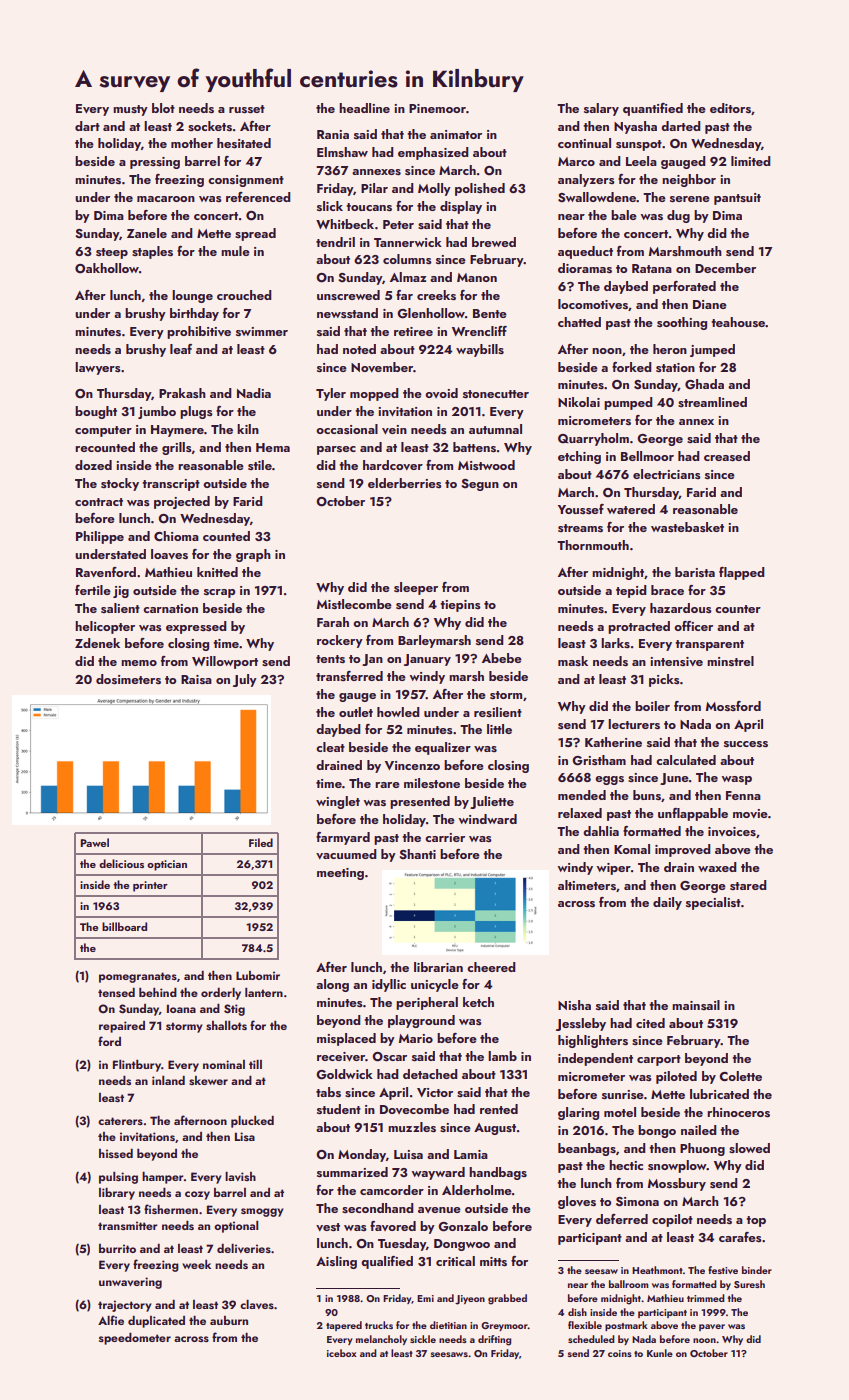 This page has height=1400, width=849. What do you see at coordinates (437, 108) in the page?
I see `Pinemoor` at bounding box center [437, 108].
